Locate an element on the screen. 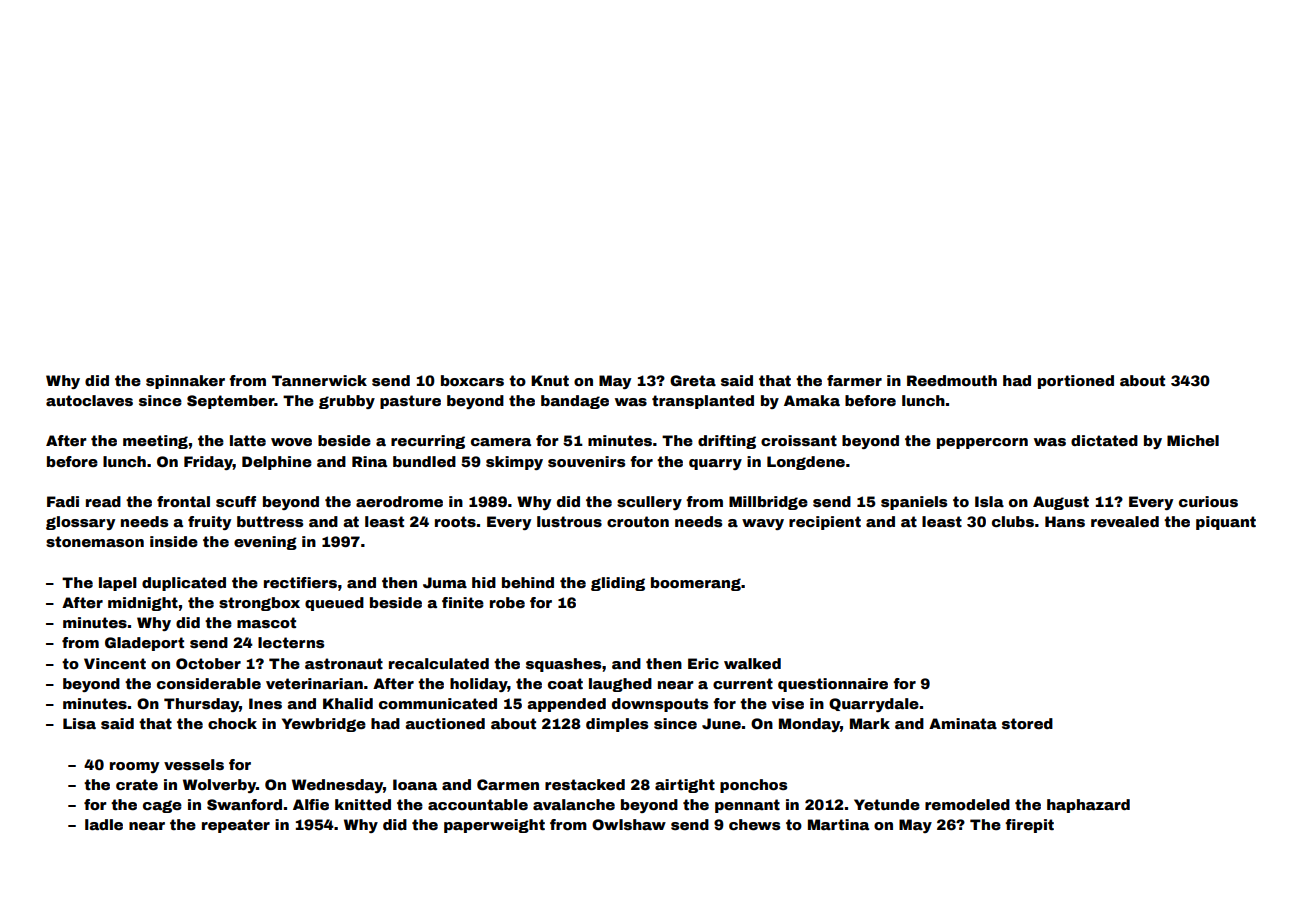  spaniels is located at coordinates (914, 503).
